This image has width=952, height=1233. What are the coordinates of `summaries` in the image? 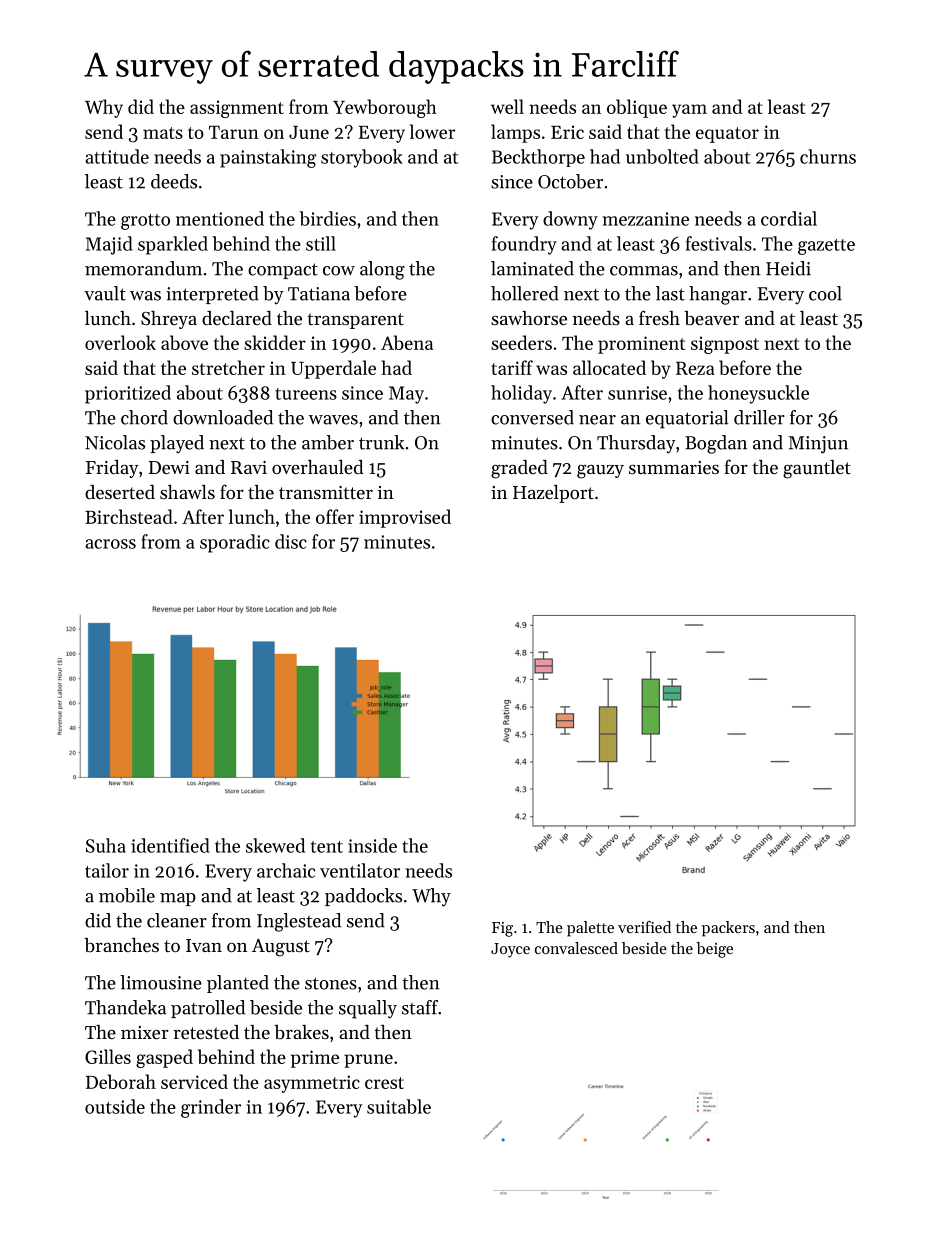 It's located at (674, 467).
